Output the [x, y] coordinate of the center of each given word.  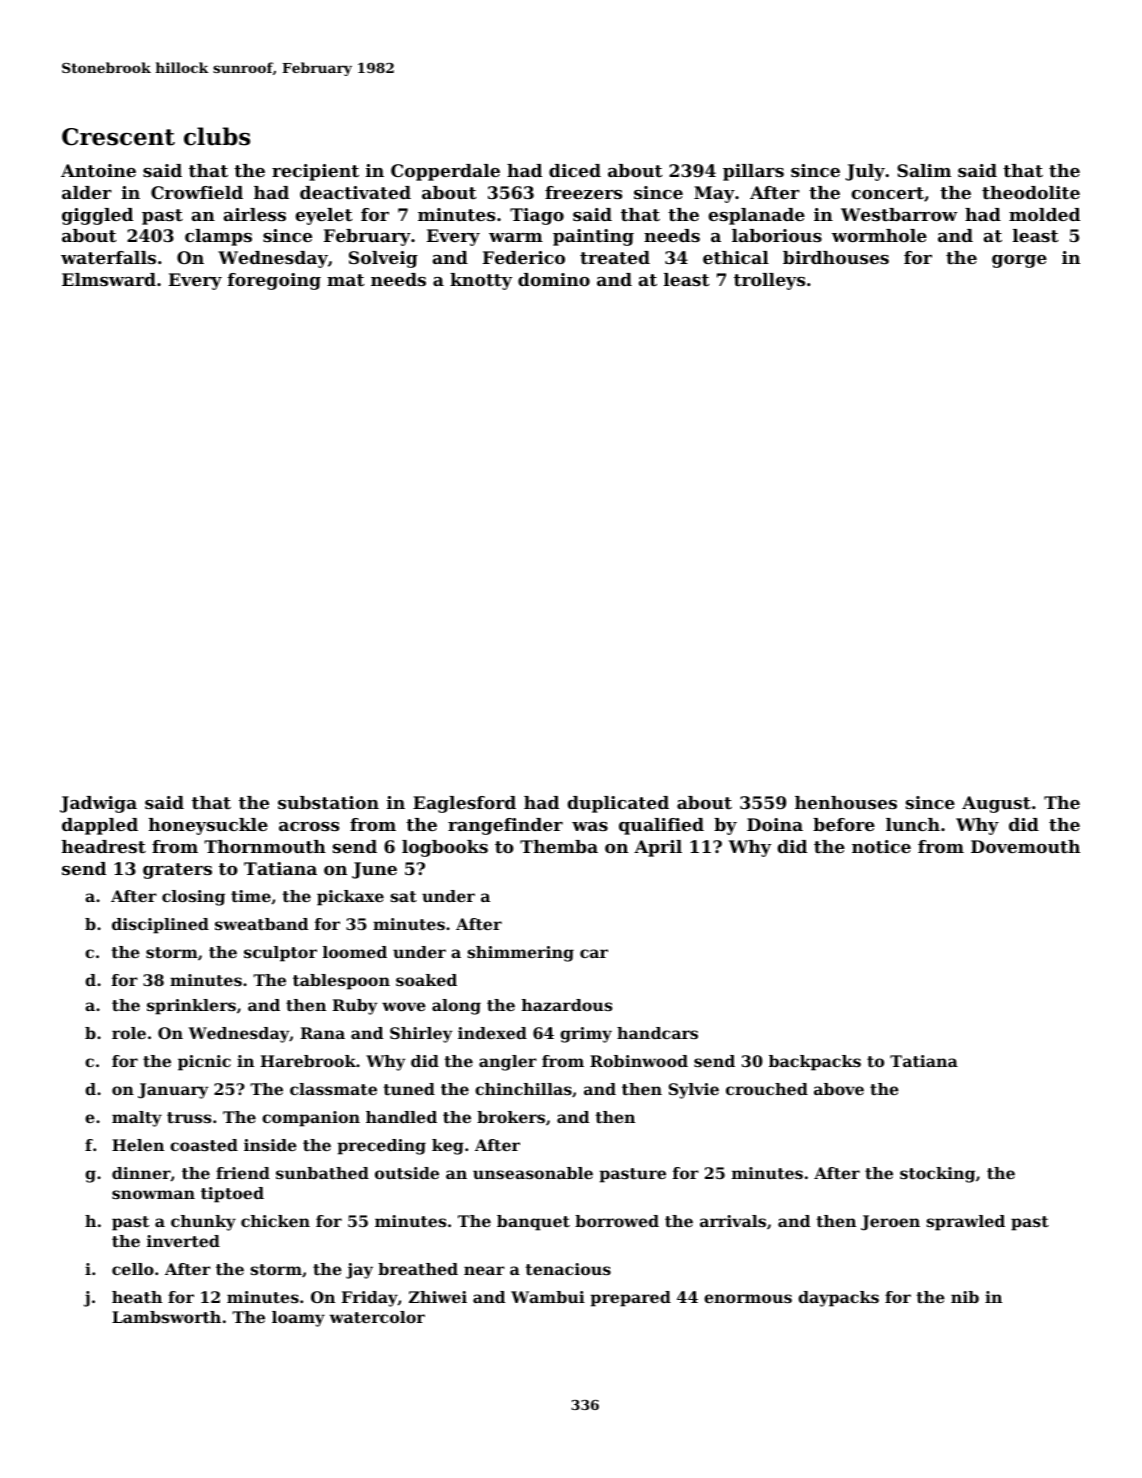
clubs [217, 136]
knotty [481, 281]
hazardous [567, 1005]
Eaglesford [464, 804]
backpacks [815, 1063]
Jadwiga [98, 804]
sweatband [261, 924]
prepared [630, 1299]
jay [359, 1271]
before [844, 824]
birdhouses [836, 257]
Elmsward [109, 279]
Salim [924, 170]
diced [575, 170]
